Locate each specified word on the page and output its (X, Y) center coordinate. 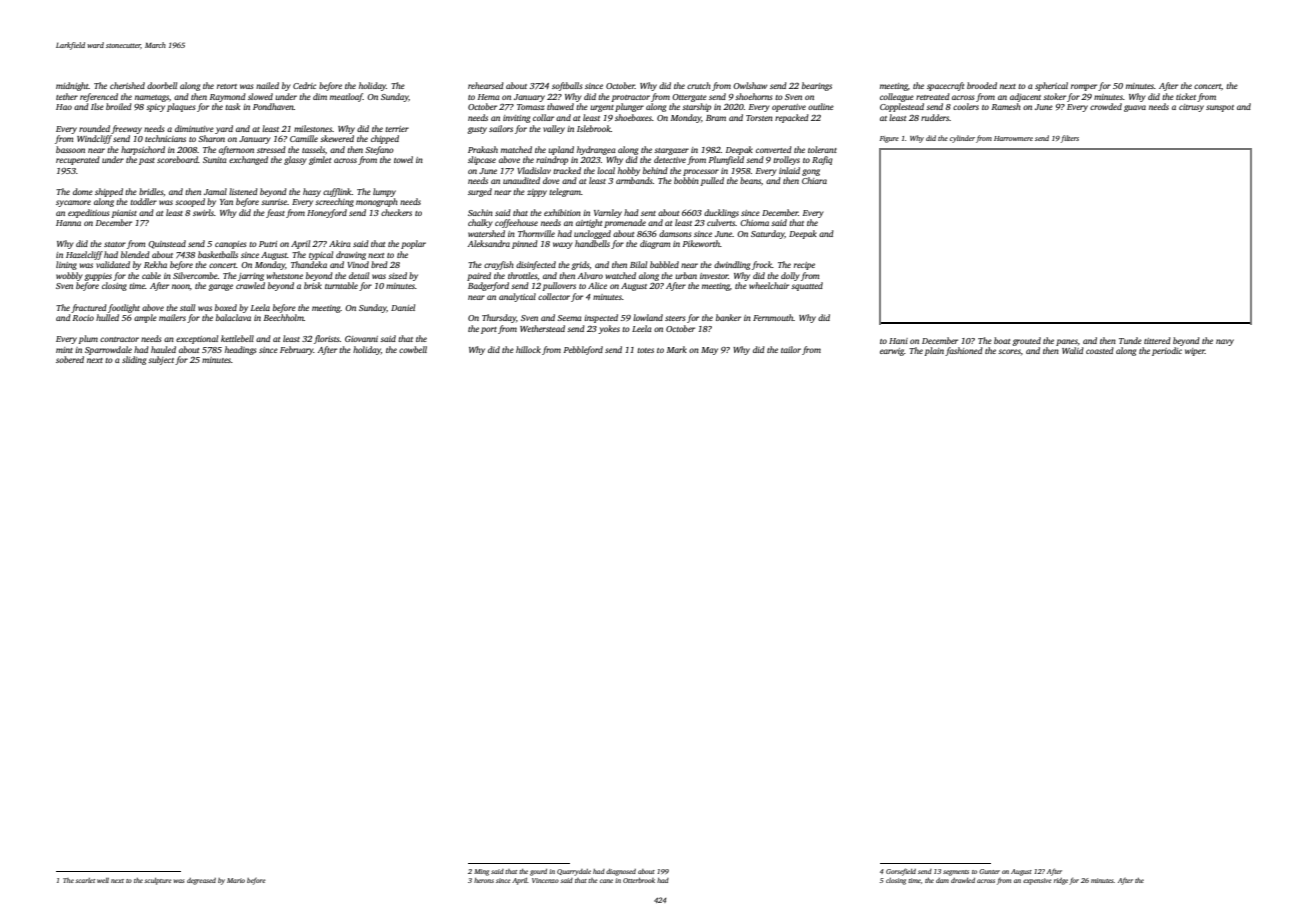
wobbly (69, 276)
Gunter (989, 871)
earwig (892, 352)
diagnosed (621, 872)
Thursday (499, 318)
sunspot (1220, 108)
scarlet (85, 880)
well (103, 880)
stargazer (671, 151)
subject (161, 360)
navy (1225, 342)
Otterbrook (639, 880)
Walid (1073, 350)
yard (224, 129)
